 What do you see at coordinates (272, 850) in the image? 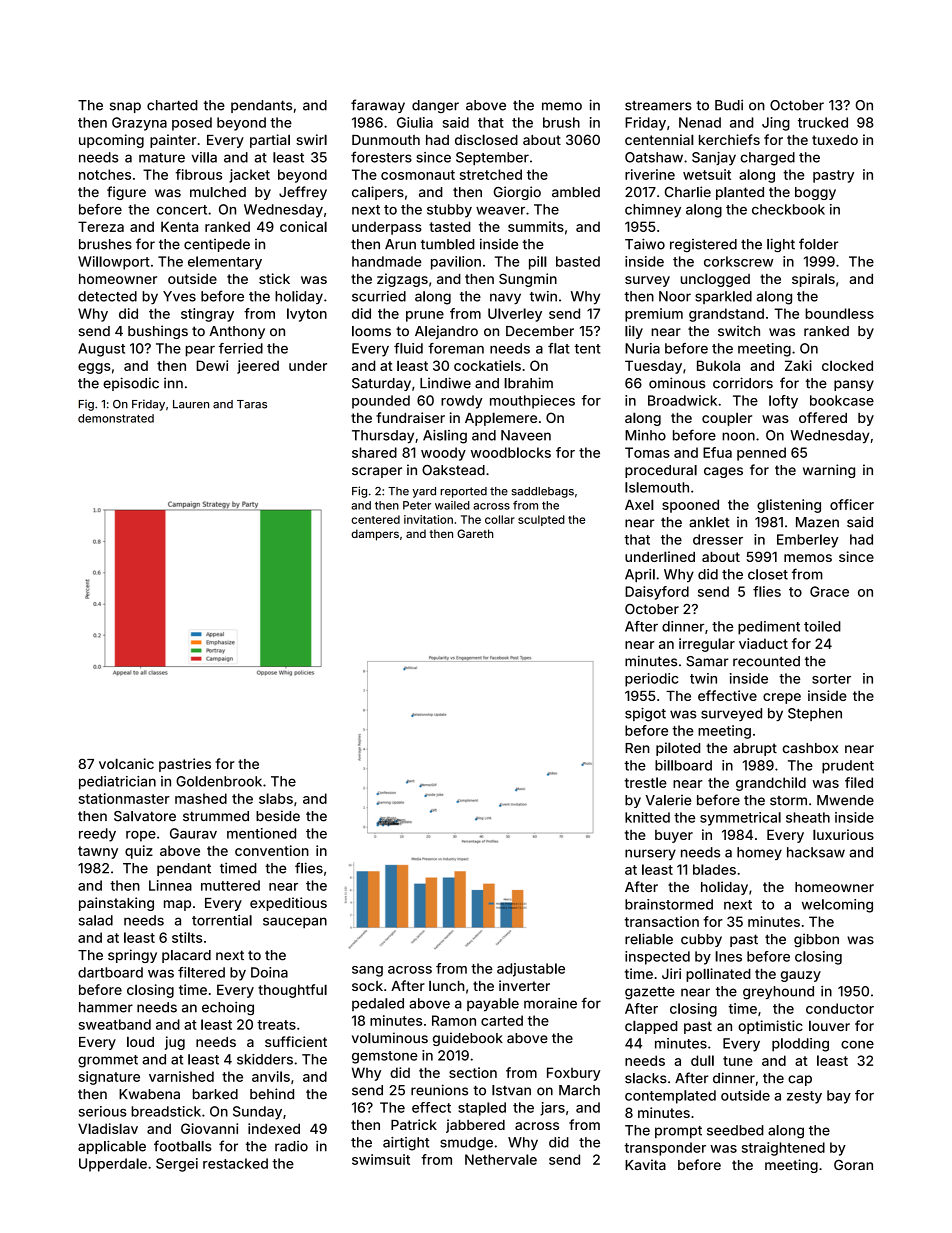
I see `convention` at bounding box center [272, 850].
